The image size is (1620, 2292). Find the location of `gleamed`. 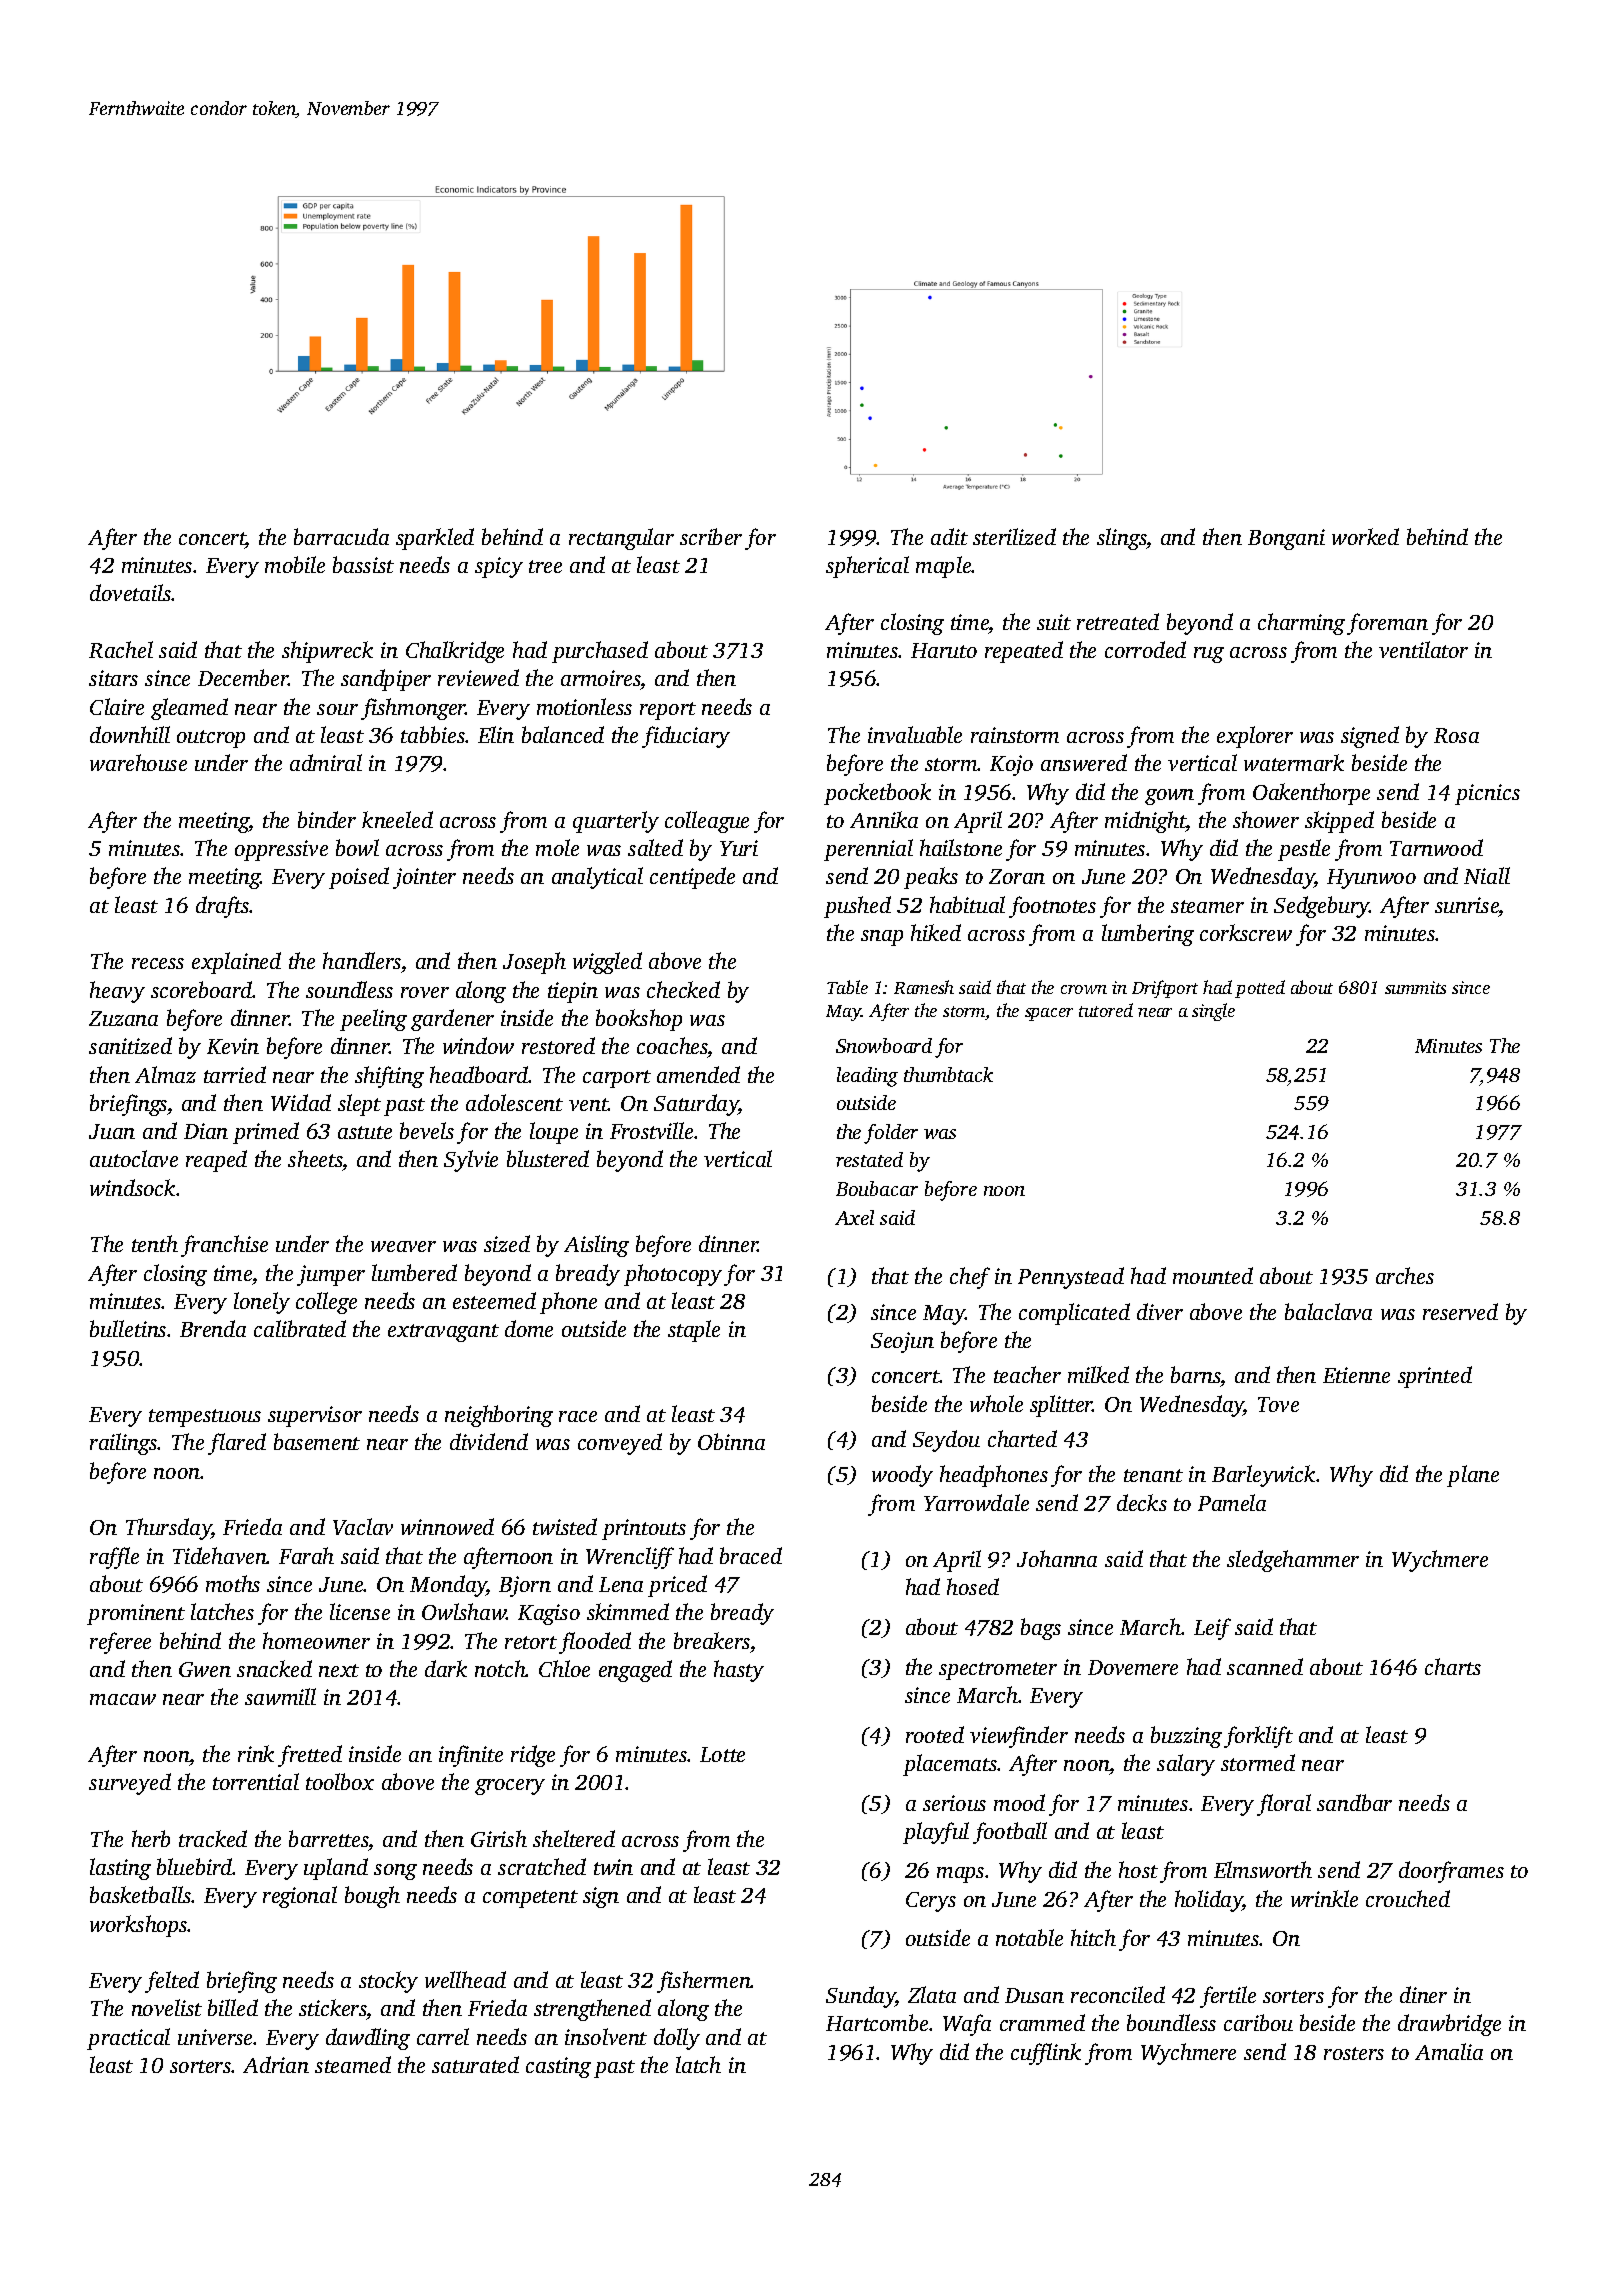

gleamed is located at coordinates (189, 709).
